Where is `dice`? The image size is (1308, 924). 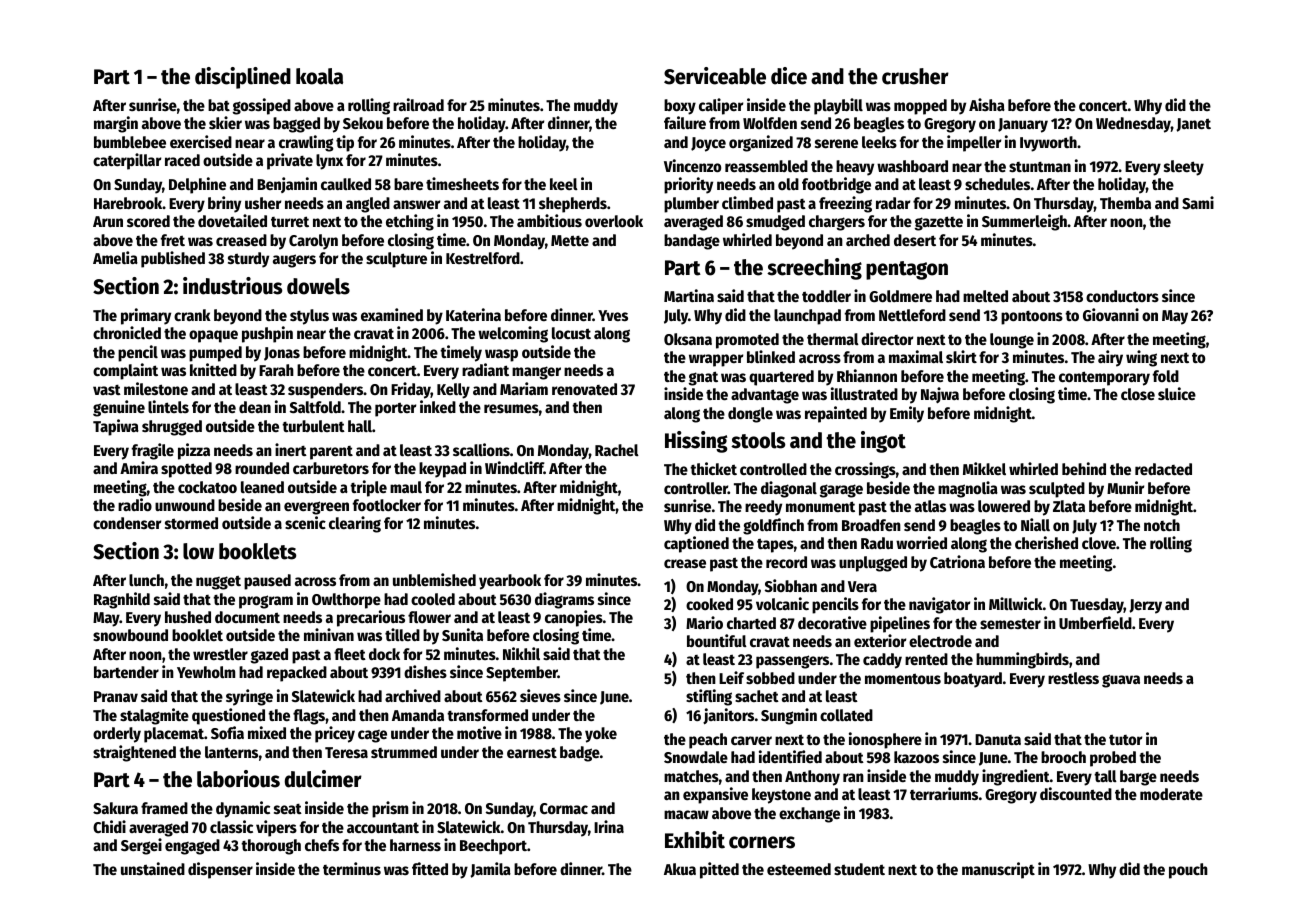
dice is located at coordinates (789, 76).
